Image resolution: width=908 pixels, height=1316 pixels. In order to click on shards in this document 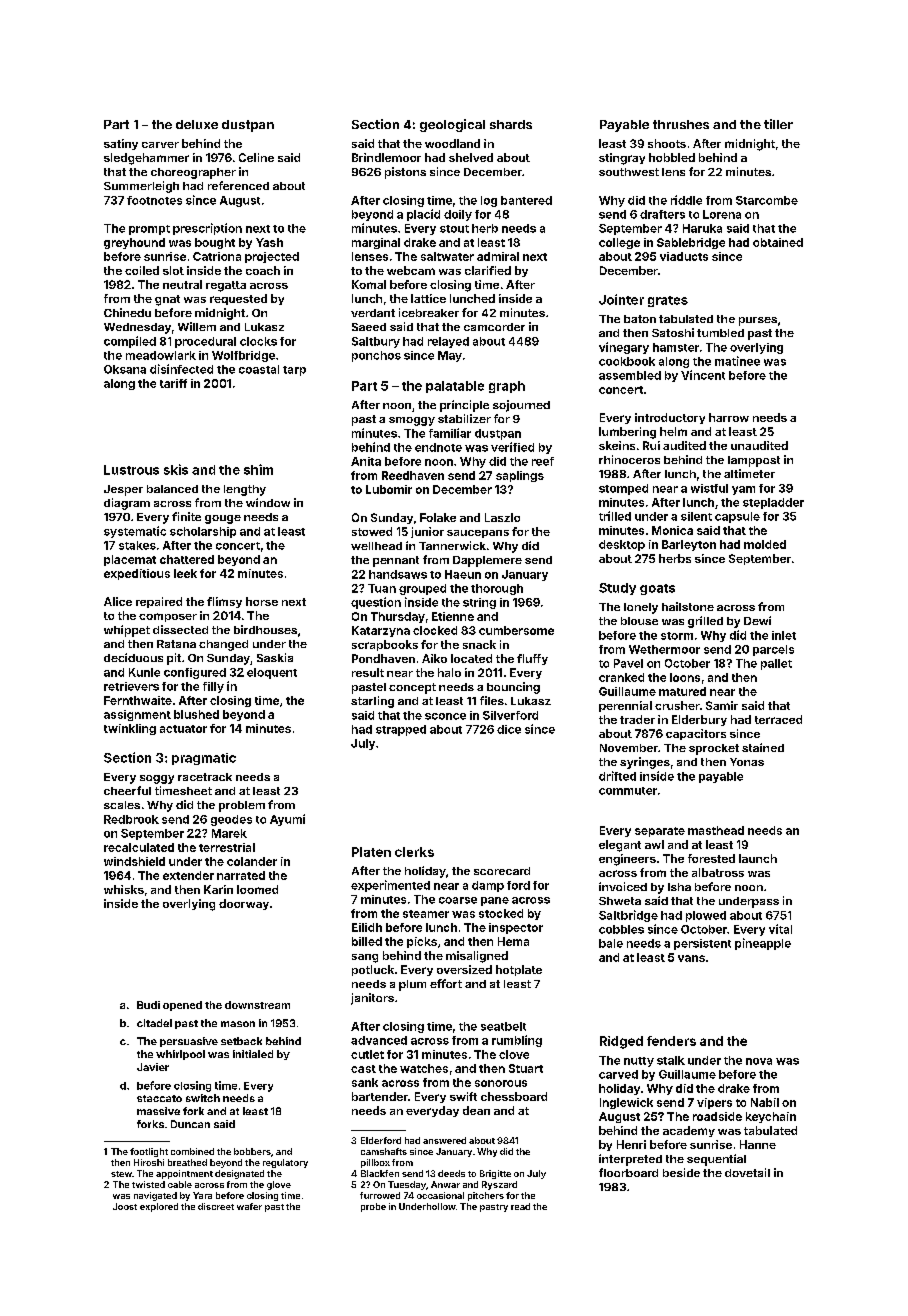, I will do `click(511, 124)`.
